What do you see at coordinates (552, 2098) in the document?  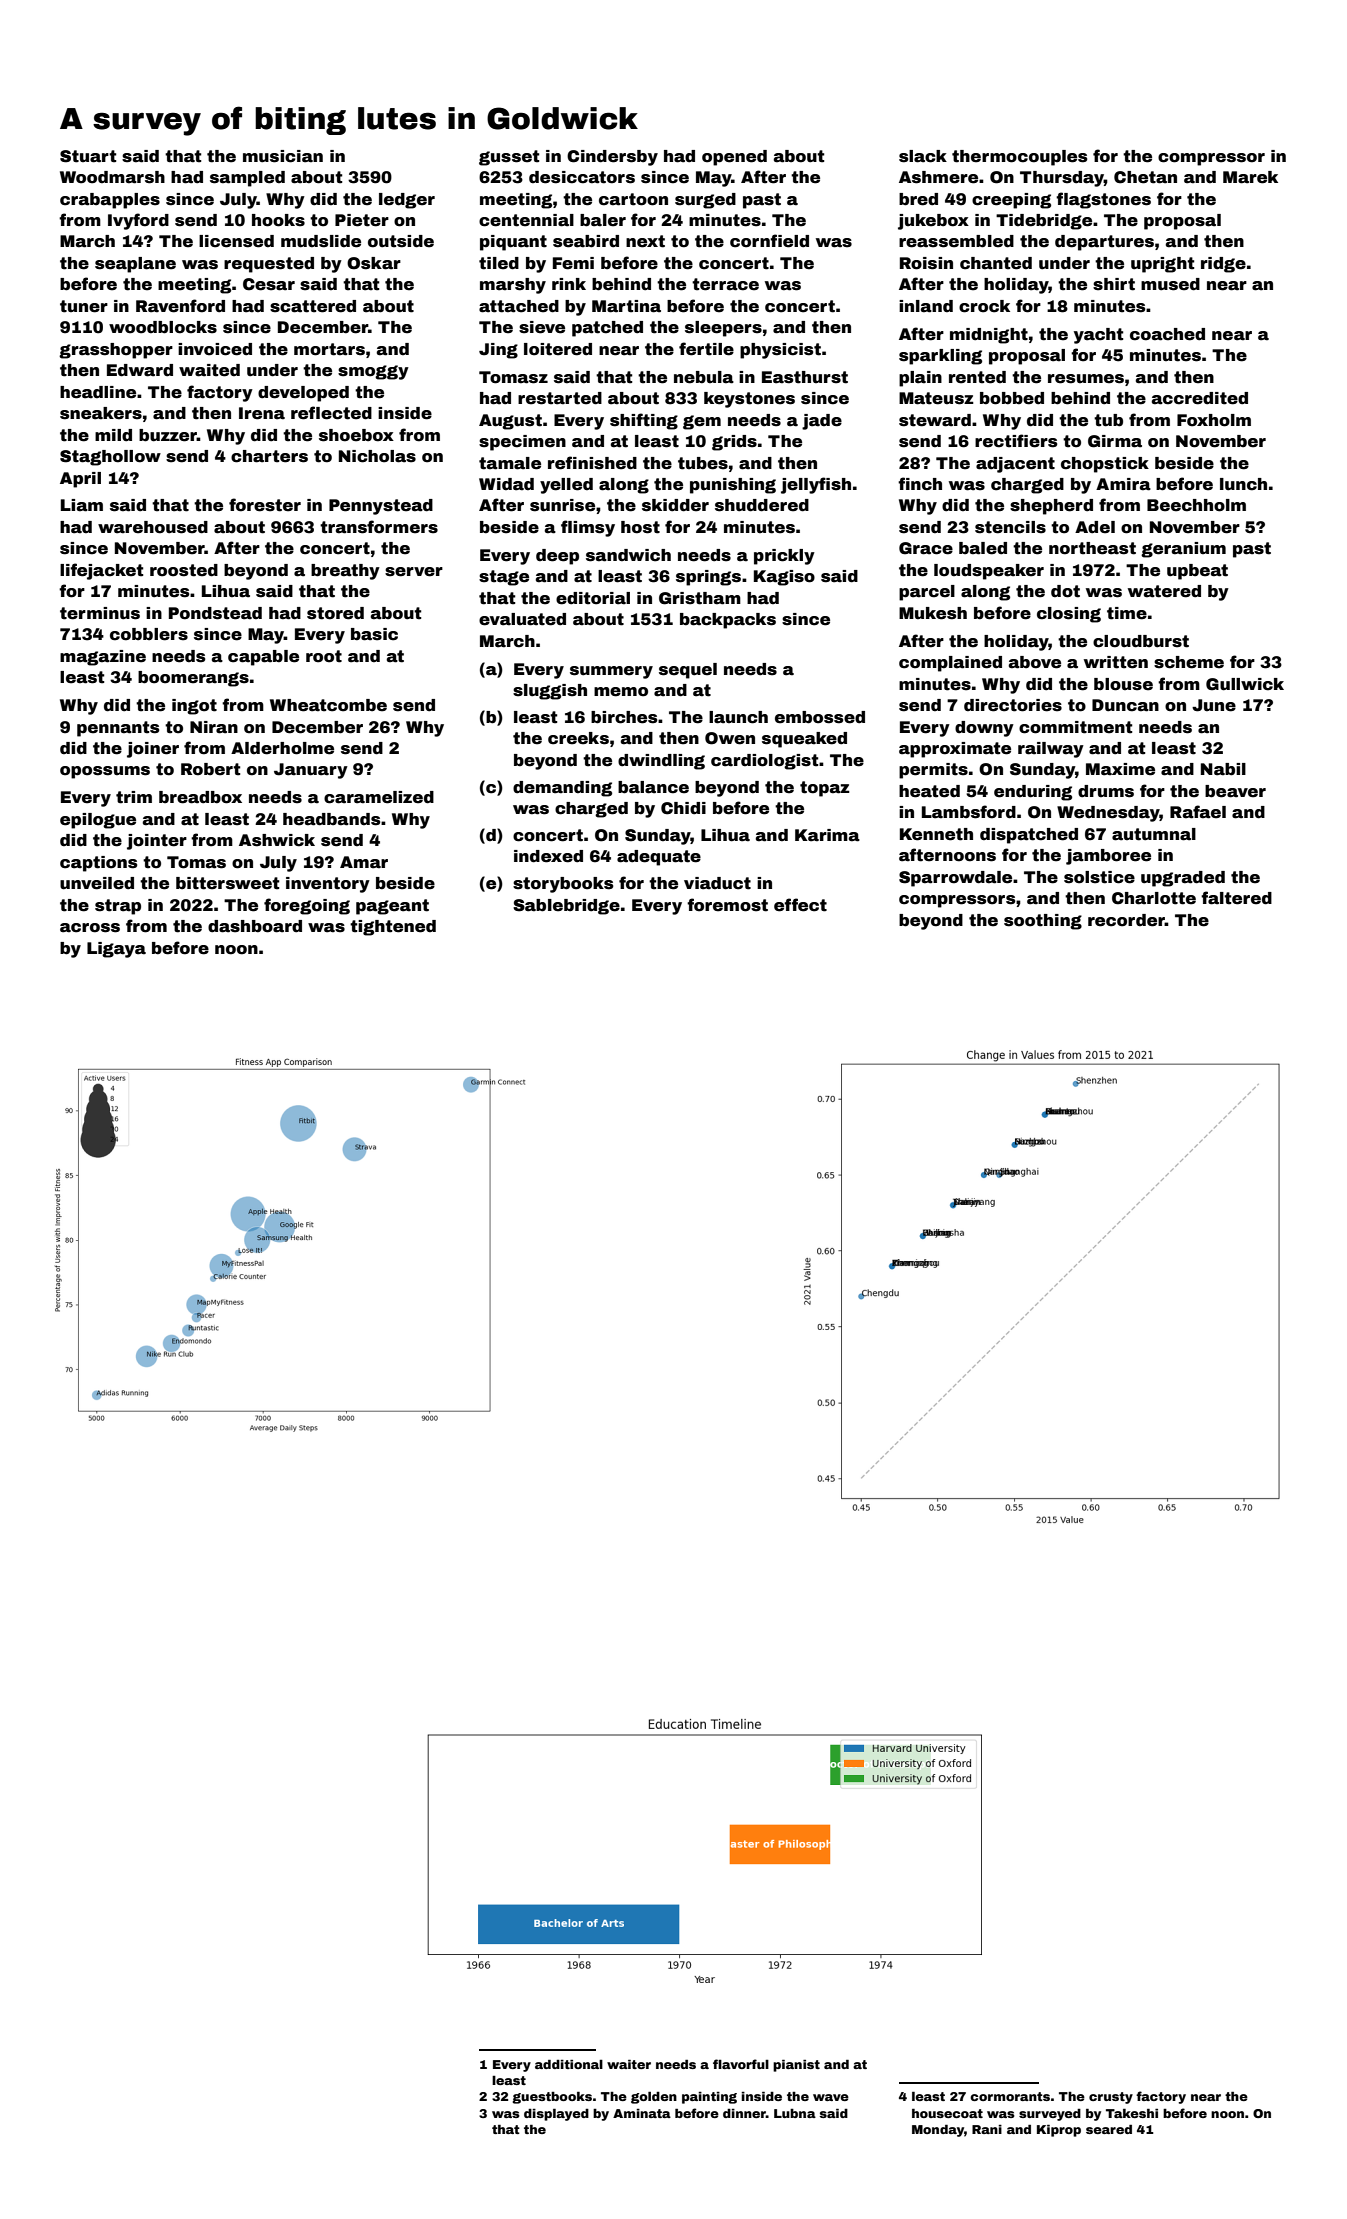 I see `guestbooks` at bounding box center [552, 2098].
